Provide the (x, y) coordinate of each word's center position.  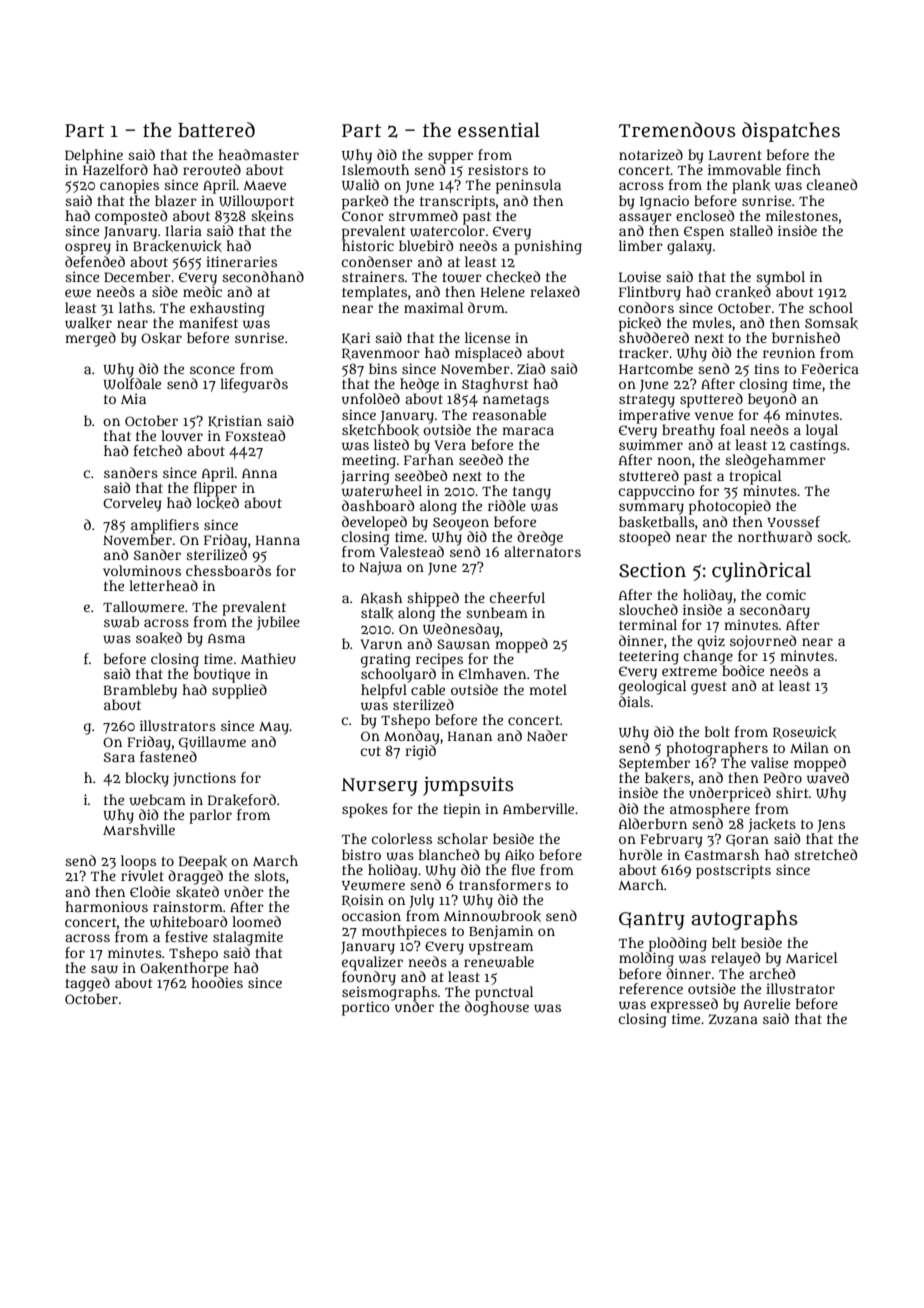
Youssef (793, 521)
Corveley (132, 504)
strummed (423, 215)
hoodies (217, 982)
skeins (272, 215)
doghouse (497, 1008)
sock (832, 537)
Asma (226, 638)
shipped (433, 599)
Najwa (380, 568)
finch (803, 169)
